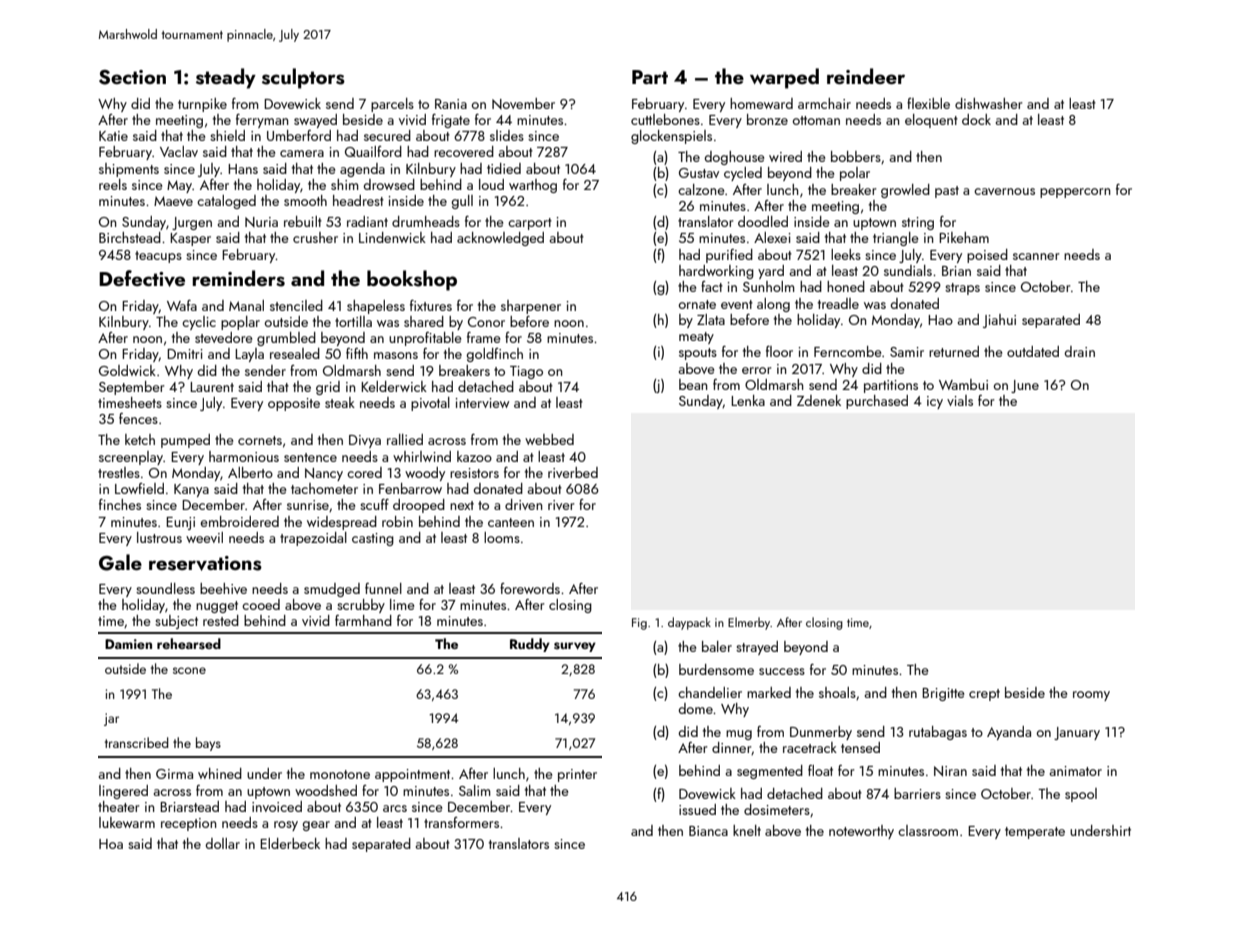 The height and width of the screenshot is (952, 1233). Describe the element at coordinates (732, 748) in the screenshot. I see `dinner` at that location.
